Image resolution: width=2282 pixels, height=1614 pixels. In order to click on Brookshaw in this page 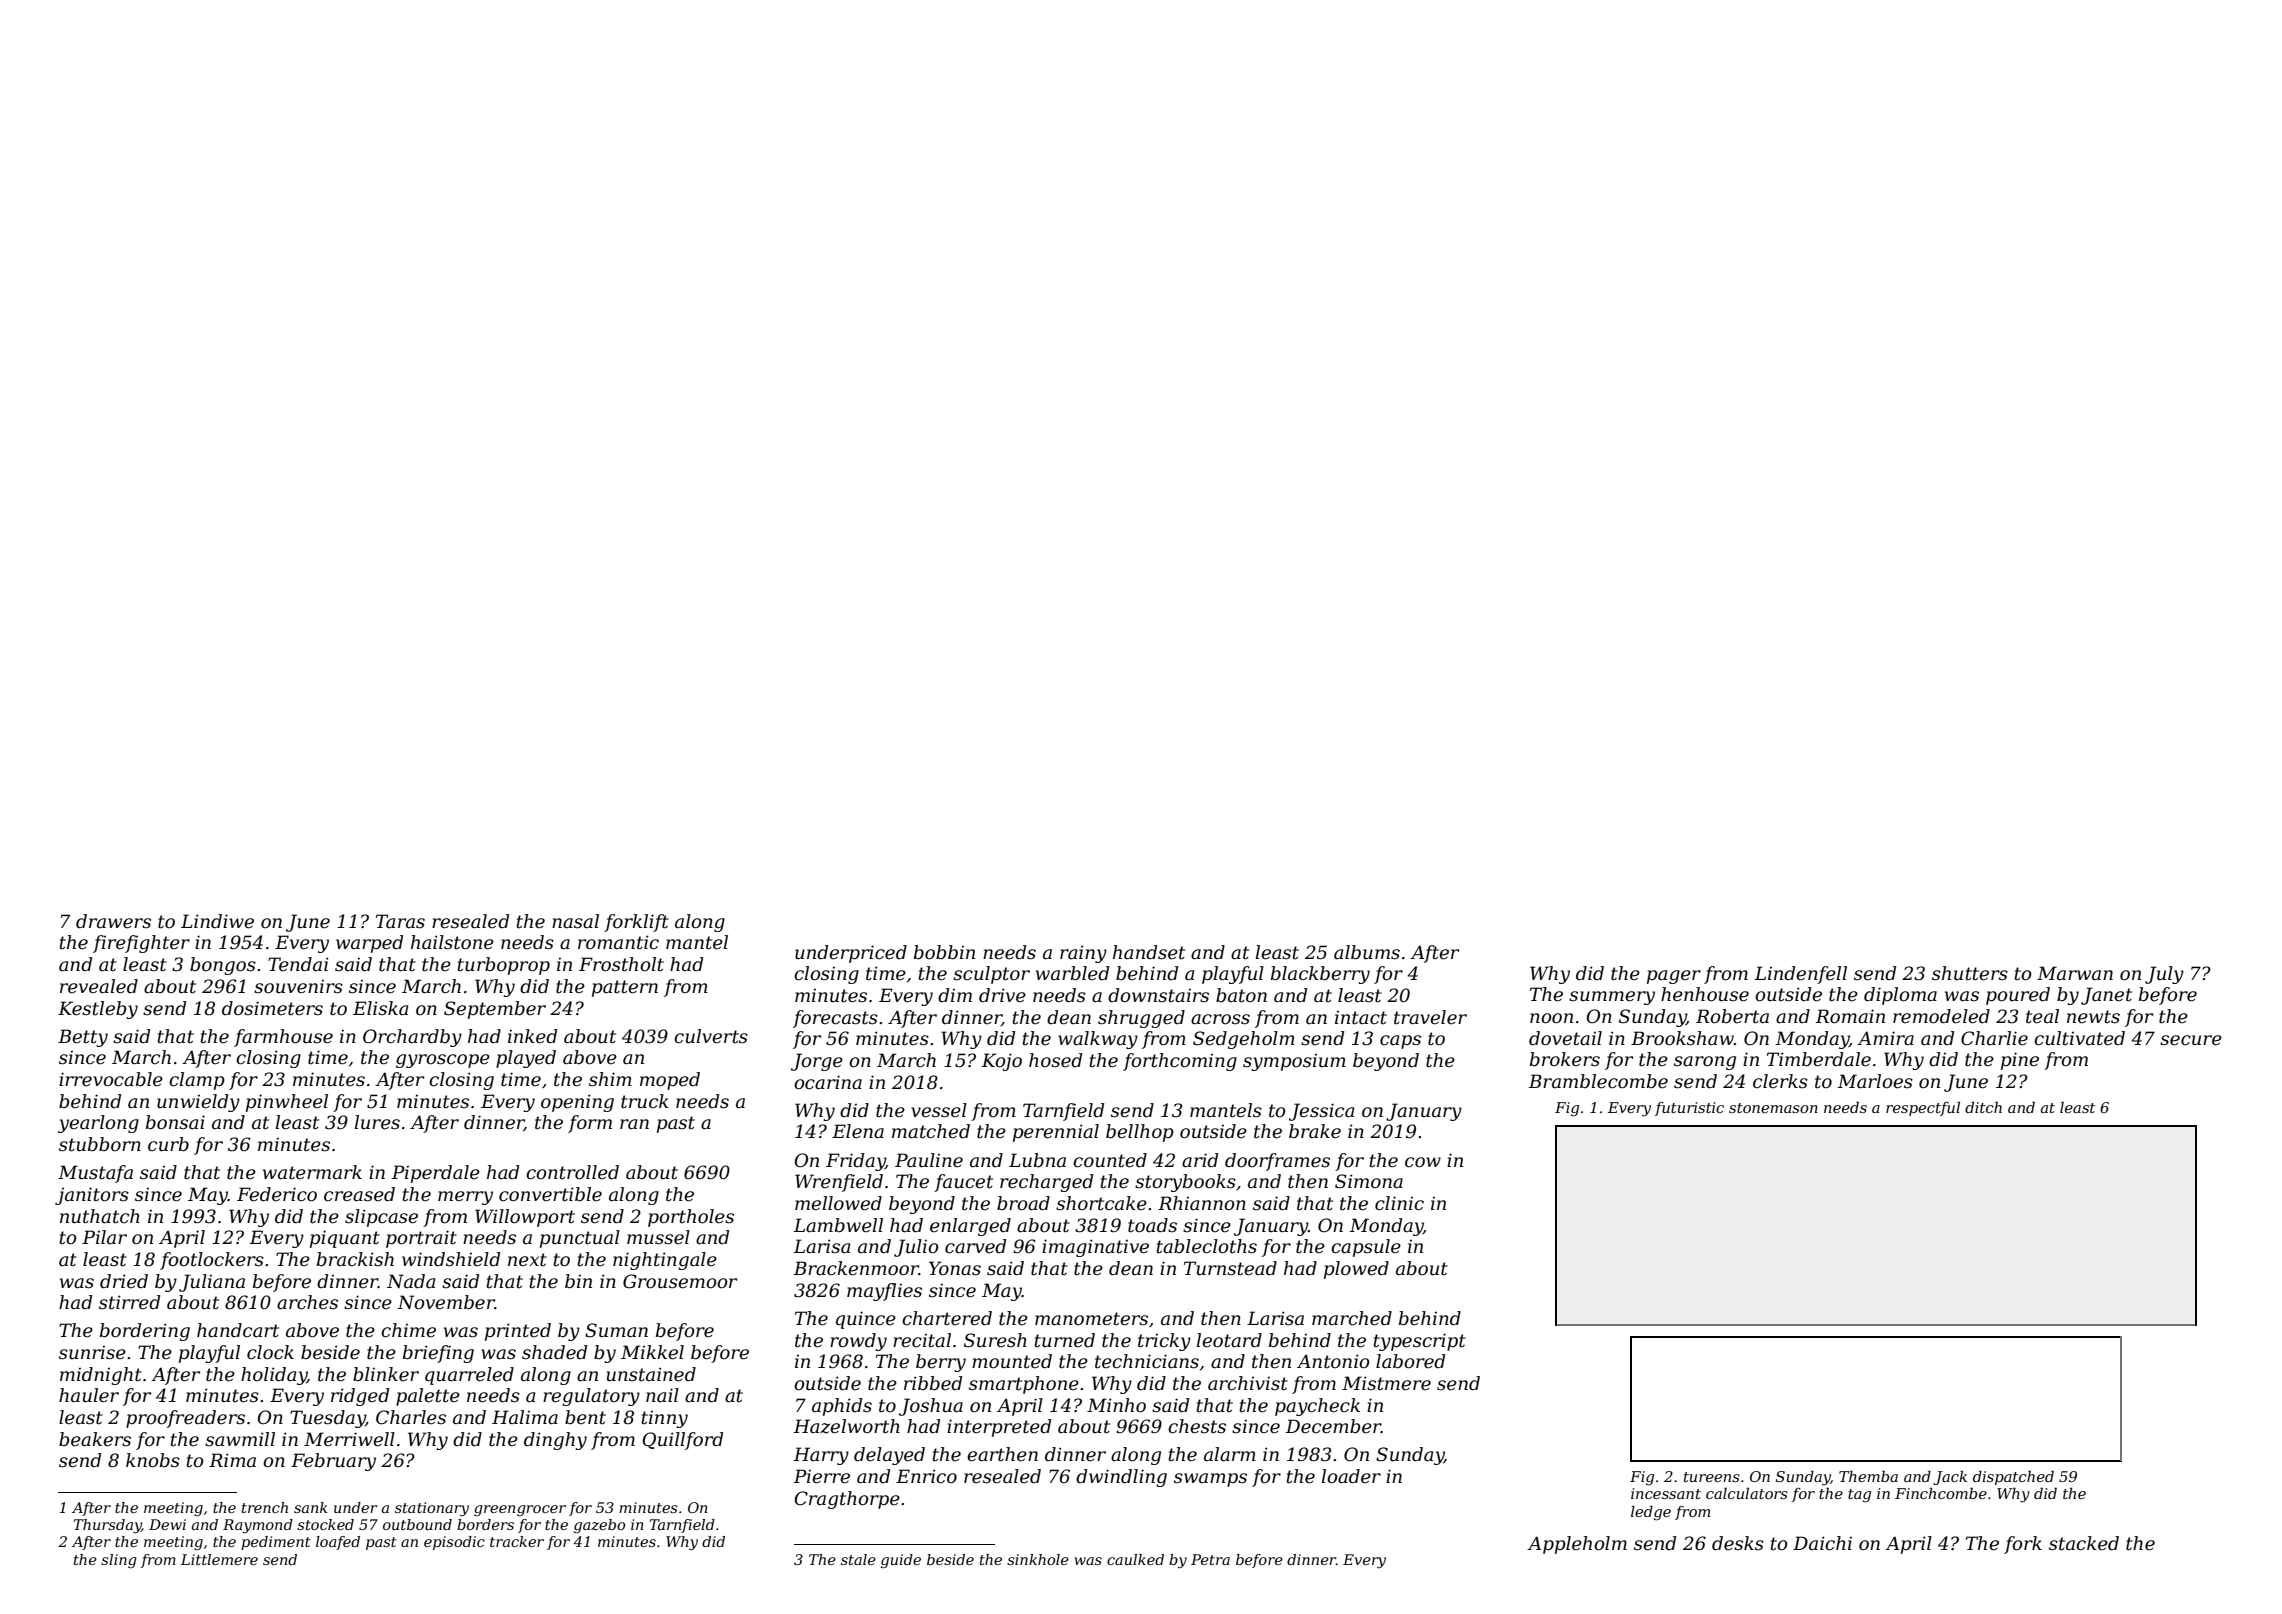, I will do `click(1682, 1038)`.
